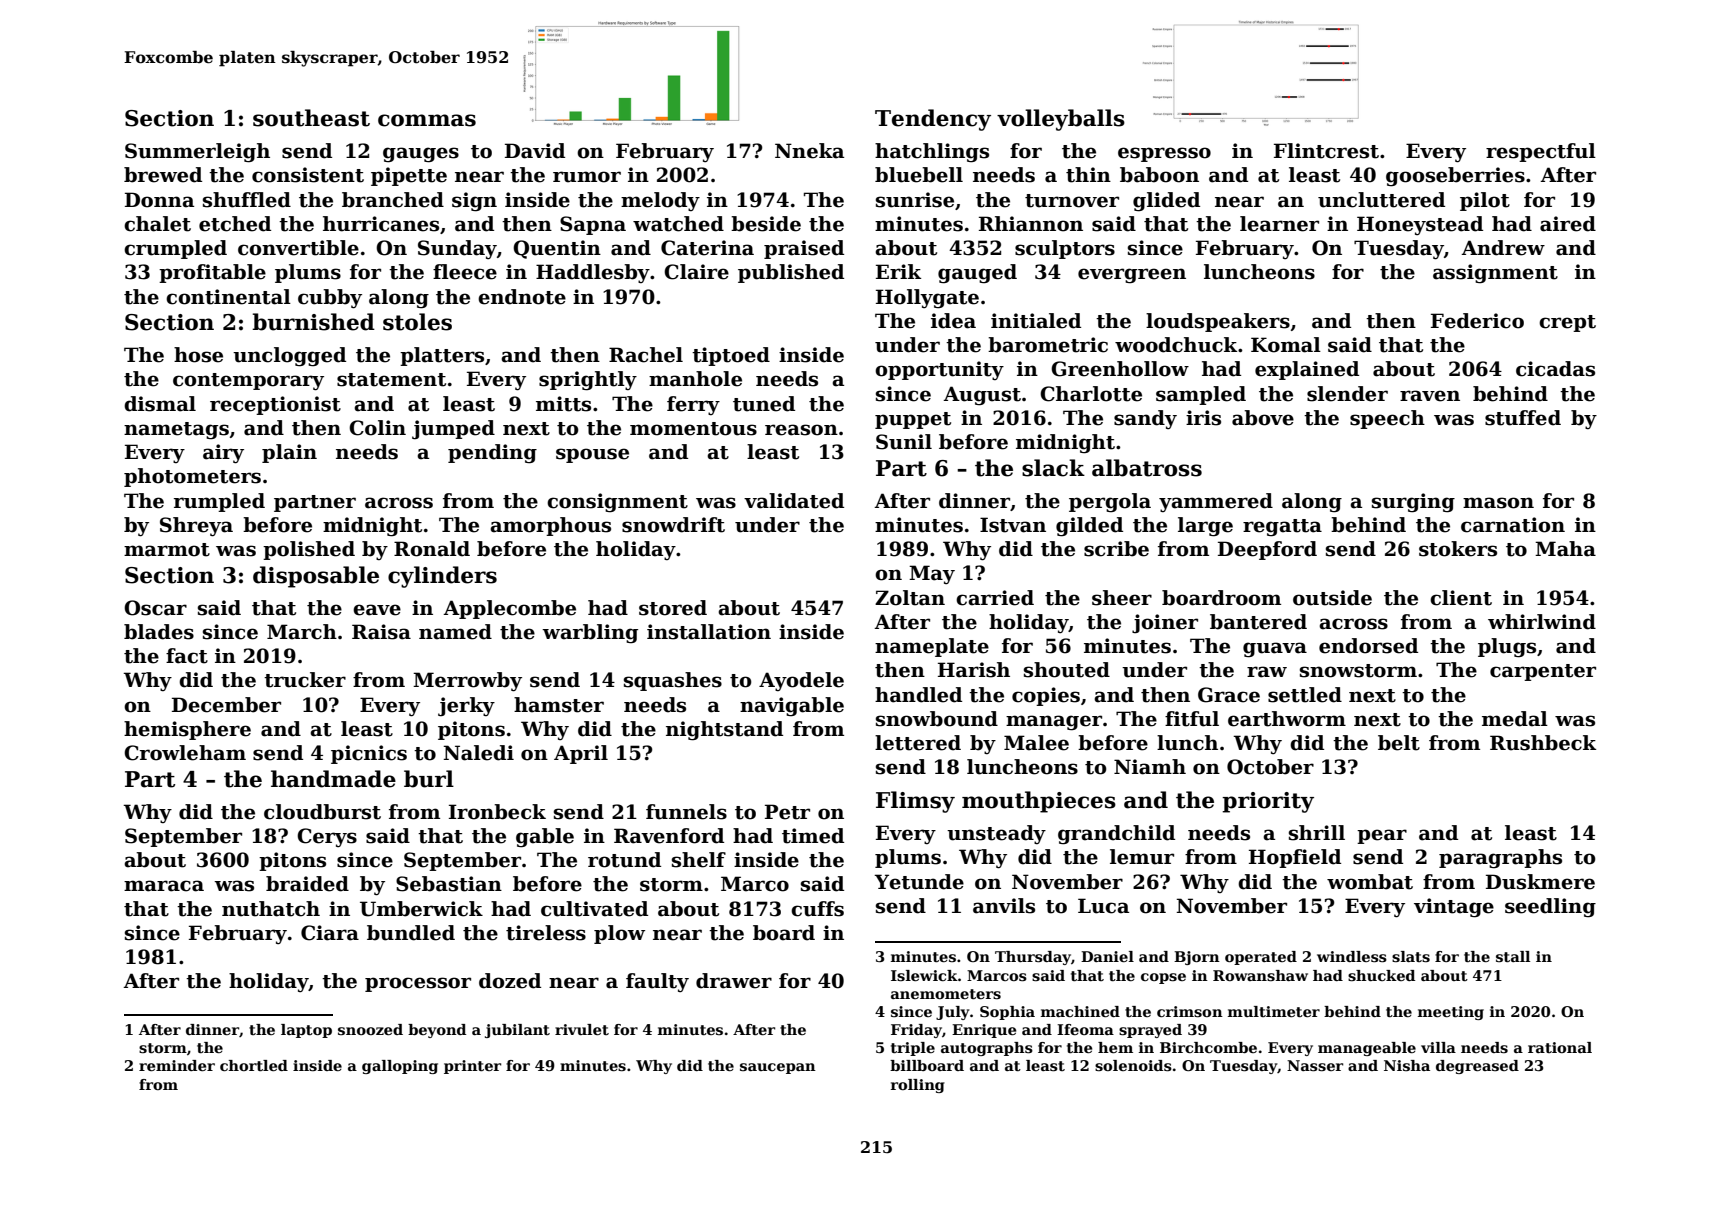 This page has height=1216, width=1720. Describe the element at coordinates (933, 120) in the page. I see `Tendency` at that location.
